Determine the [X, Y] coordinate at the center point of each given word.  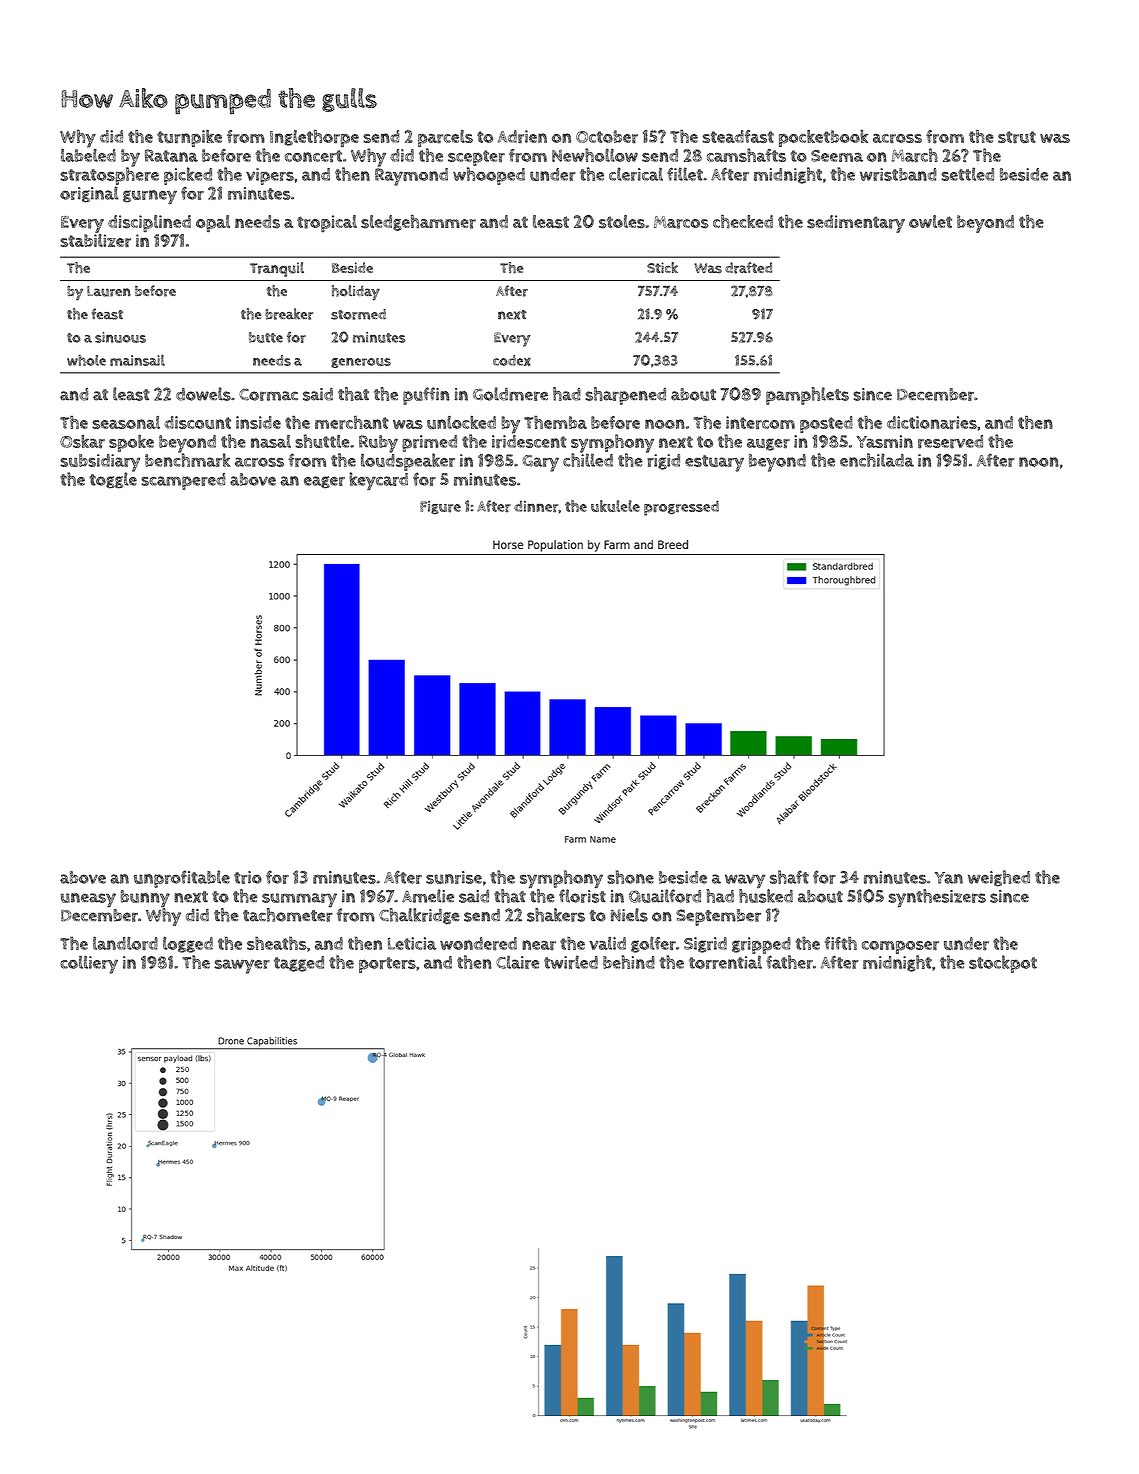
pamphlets [807, 396]
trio [248, 877]
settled [967, 174]
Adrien [522, 137]
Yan [949, 878]
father [789, 962]
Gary [540, 463]
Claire [517, 962]
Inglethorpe [314, 138]
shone [630, 877]
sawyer [242, 966]
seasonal [126, 422]
